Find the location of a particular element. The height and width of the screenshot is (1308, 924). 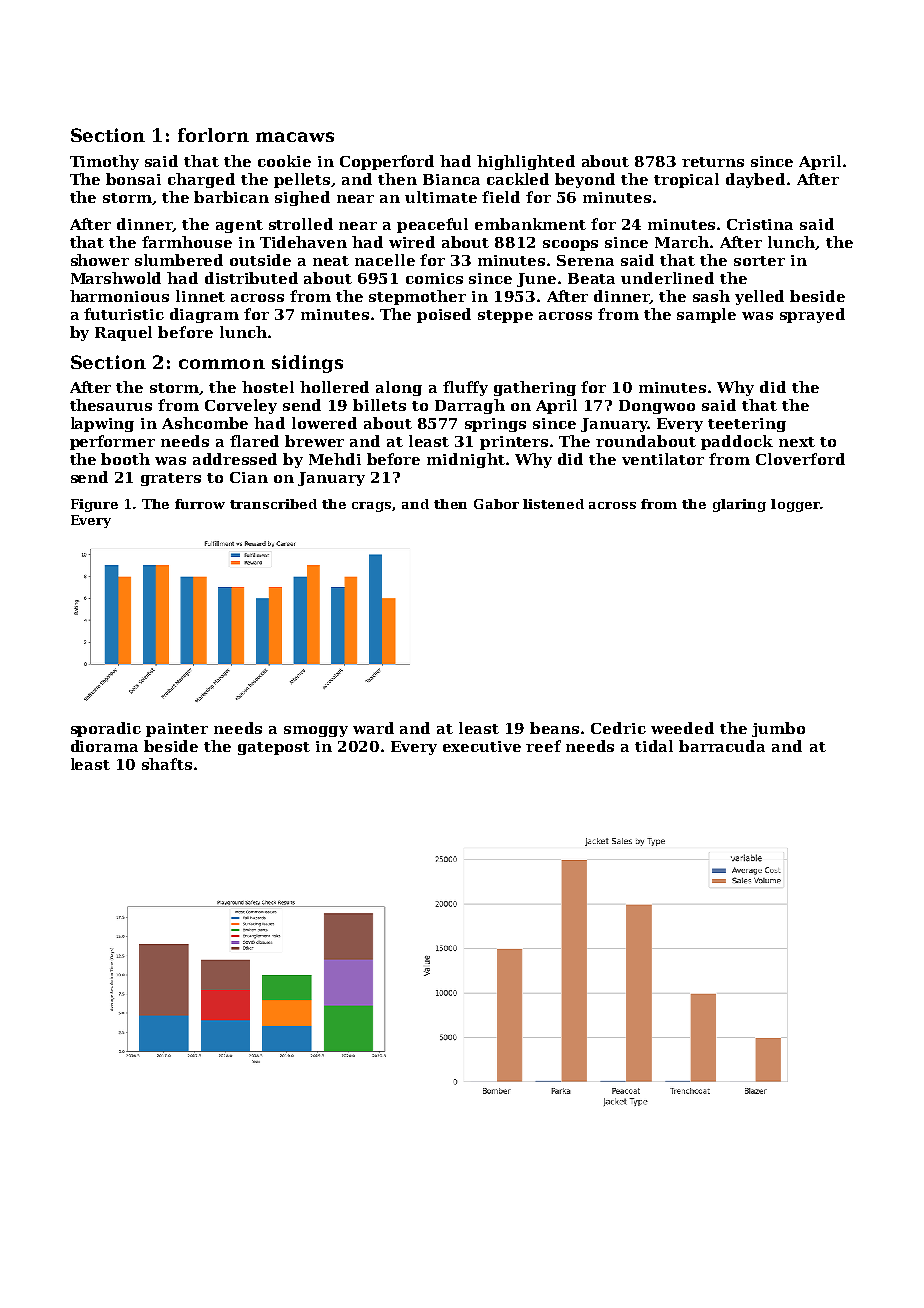

Figure is located at coordinates (94, 505).
